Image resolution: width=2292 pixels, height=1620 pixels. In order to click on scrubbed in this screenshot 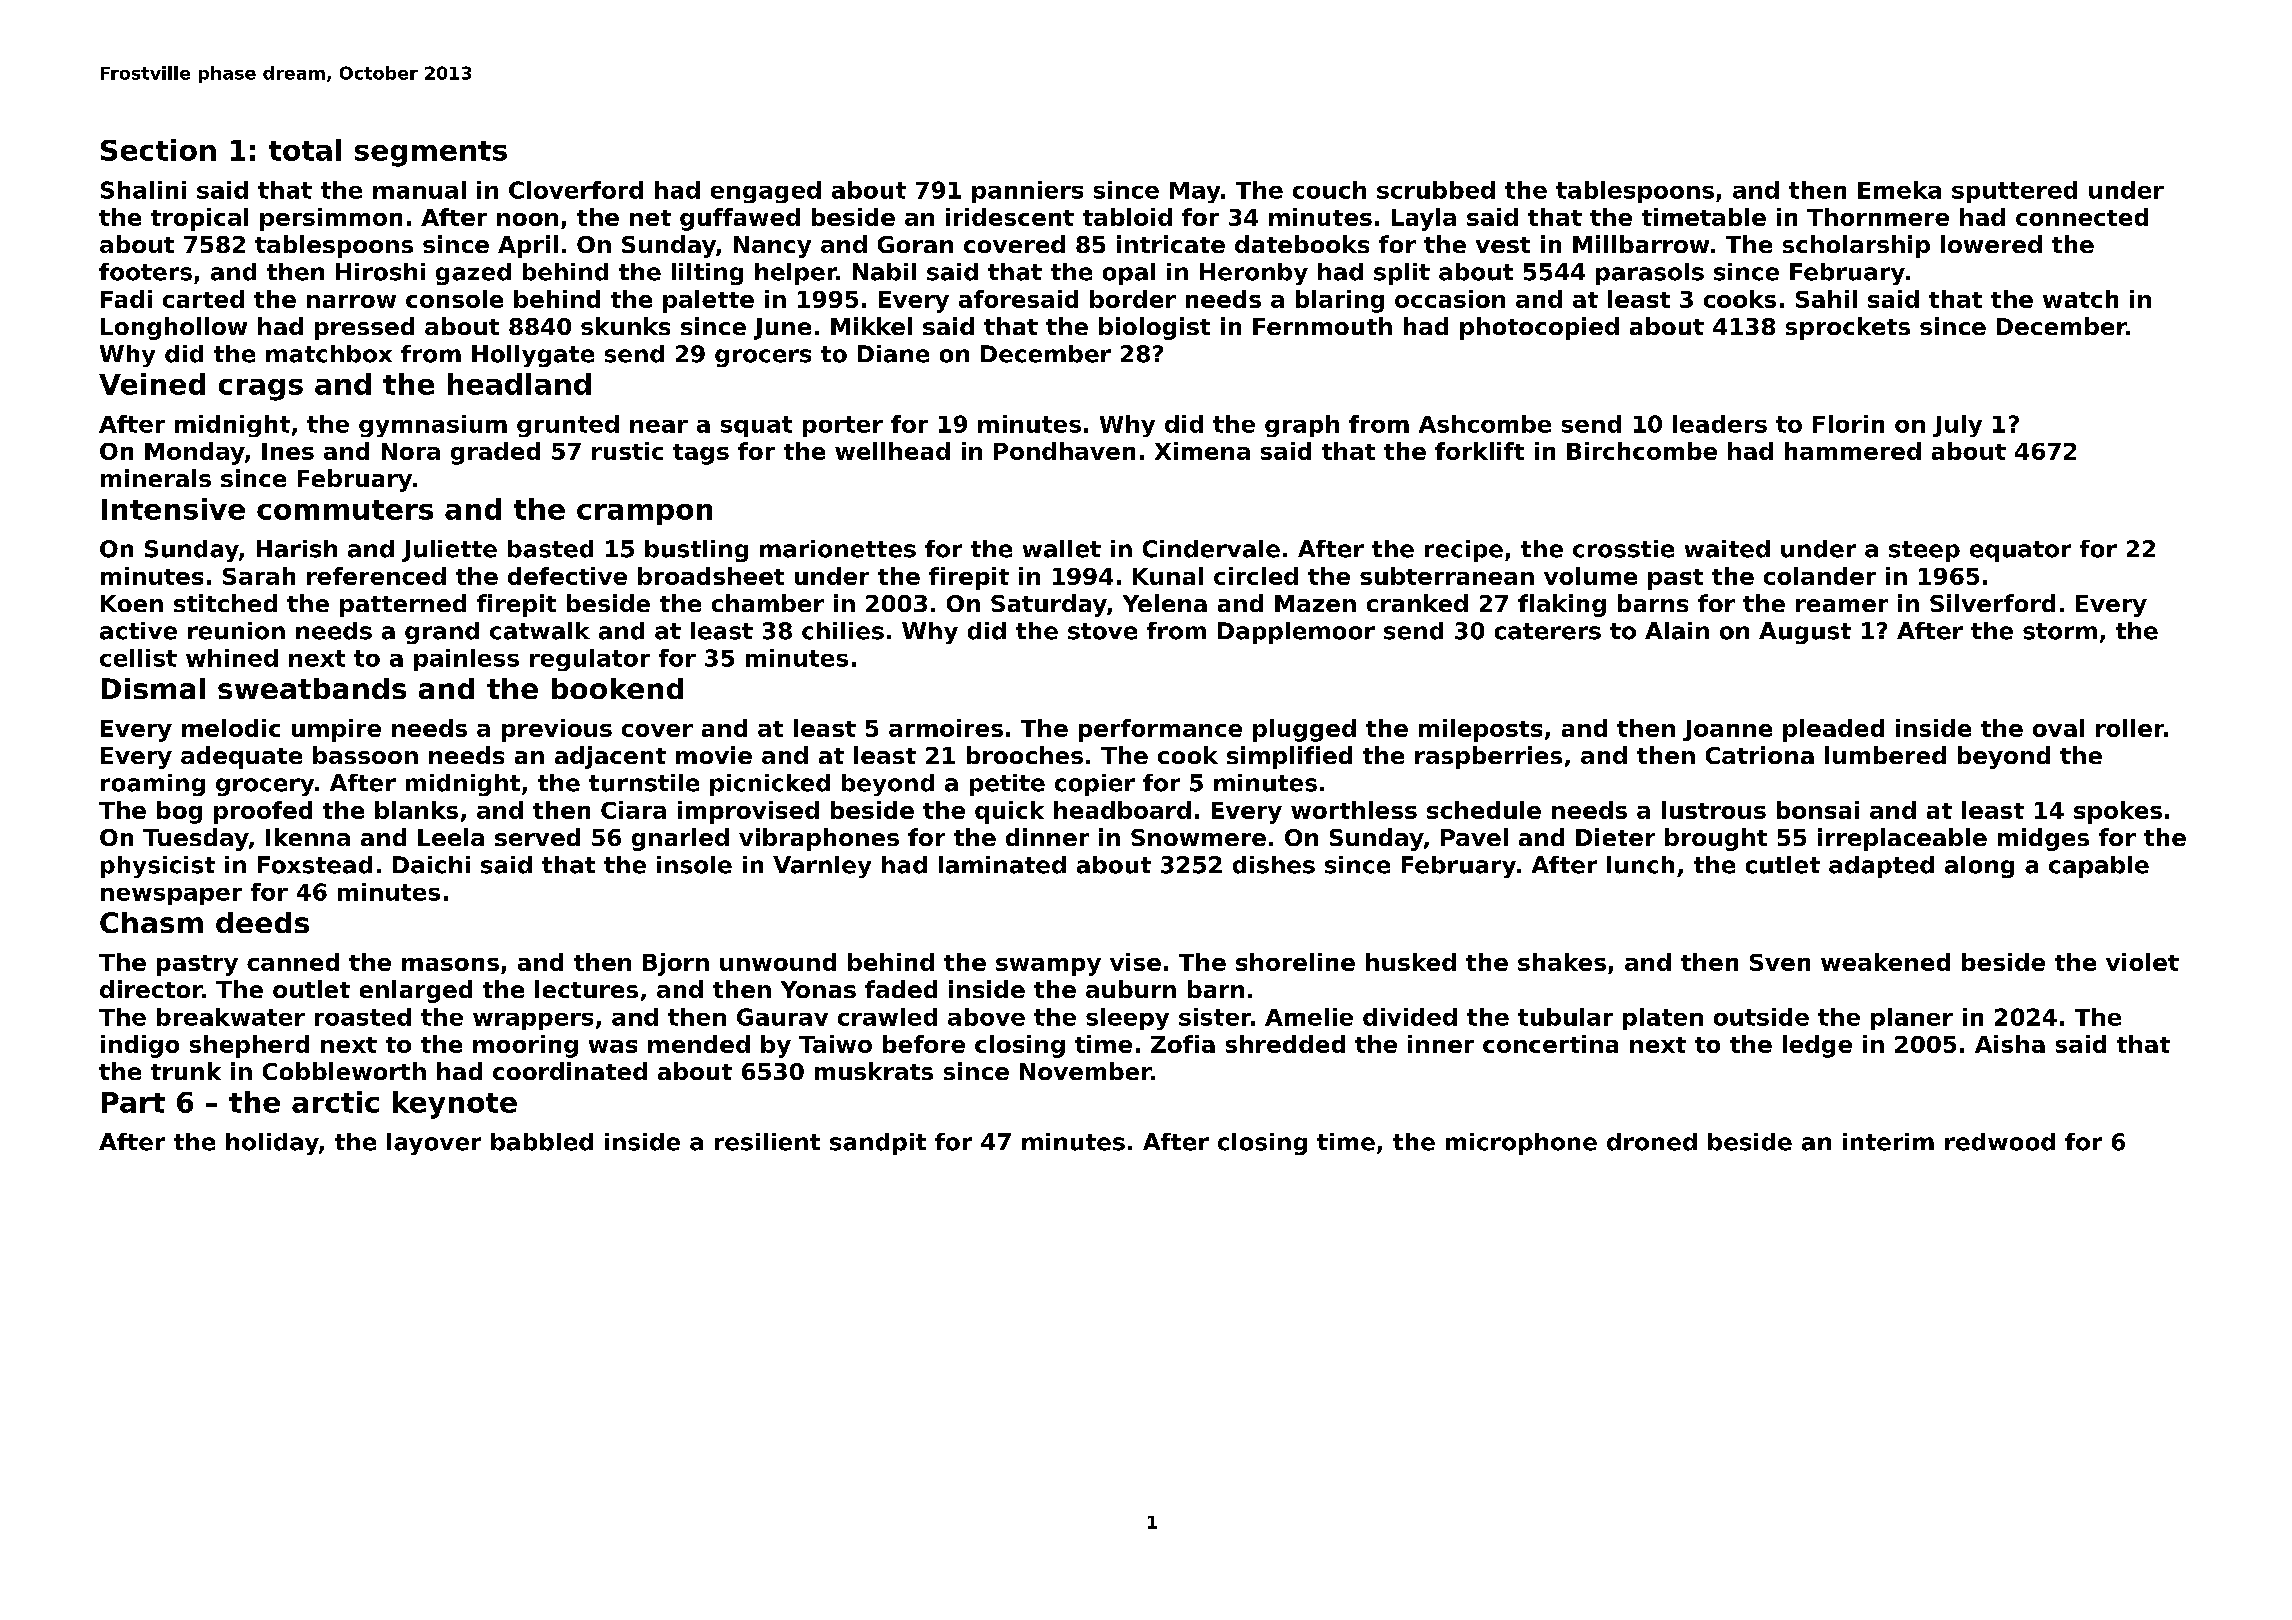, I will do `click(1436, 190)`.
